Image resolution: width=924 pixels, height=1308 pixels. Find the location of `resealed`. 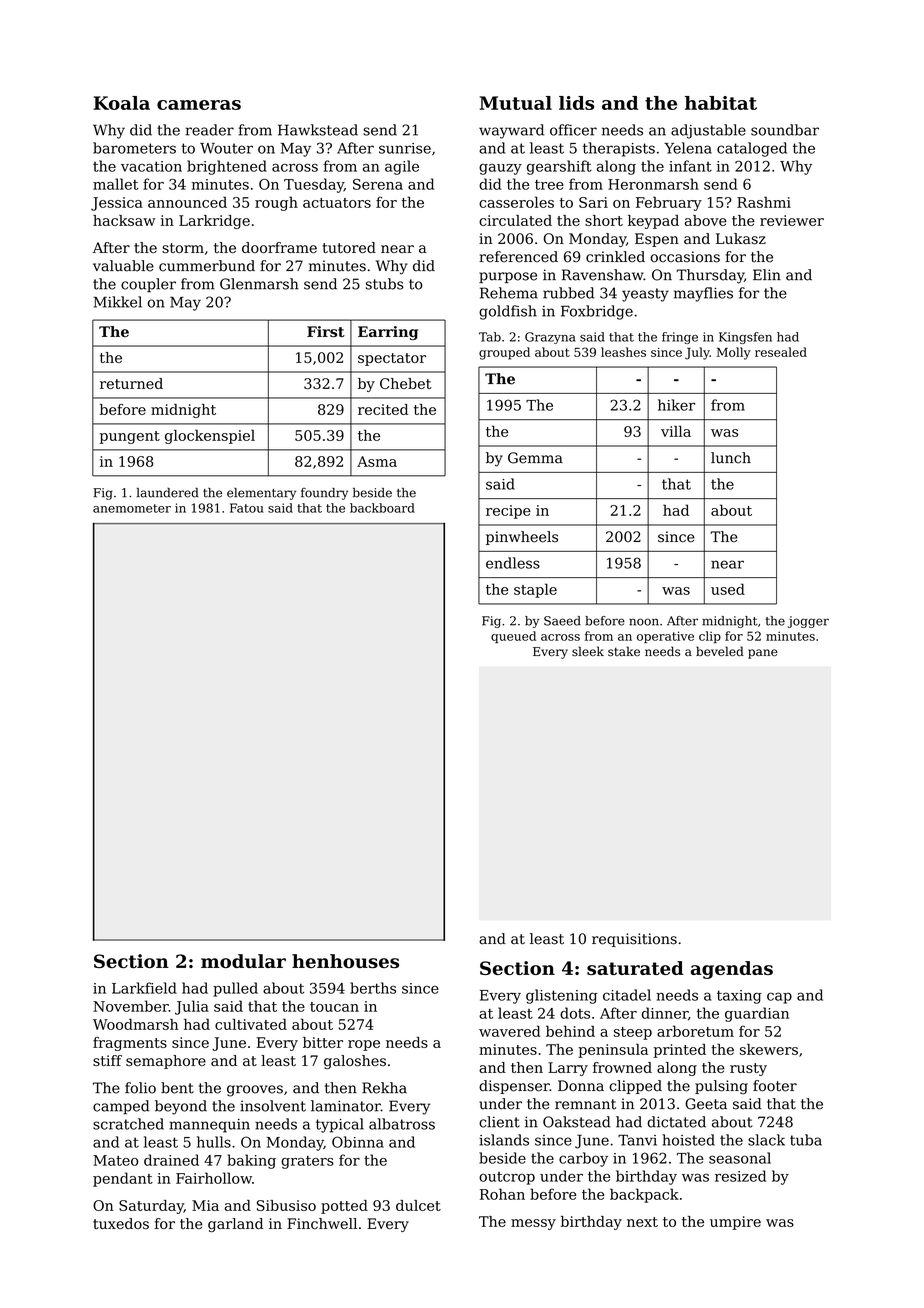

resealed is located at coordinates (781, 352).
